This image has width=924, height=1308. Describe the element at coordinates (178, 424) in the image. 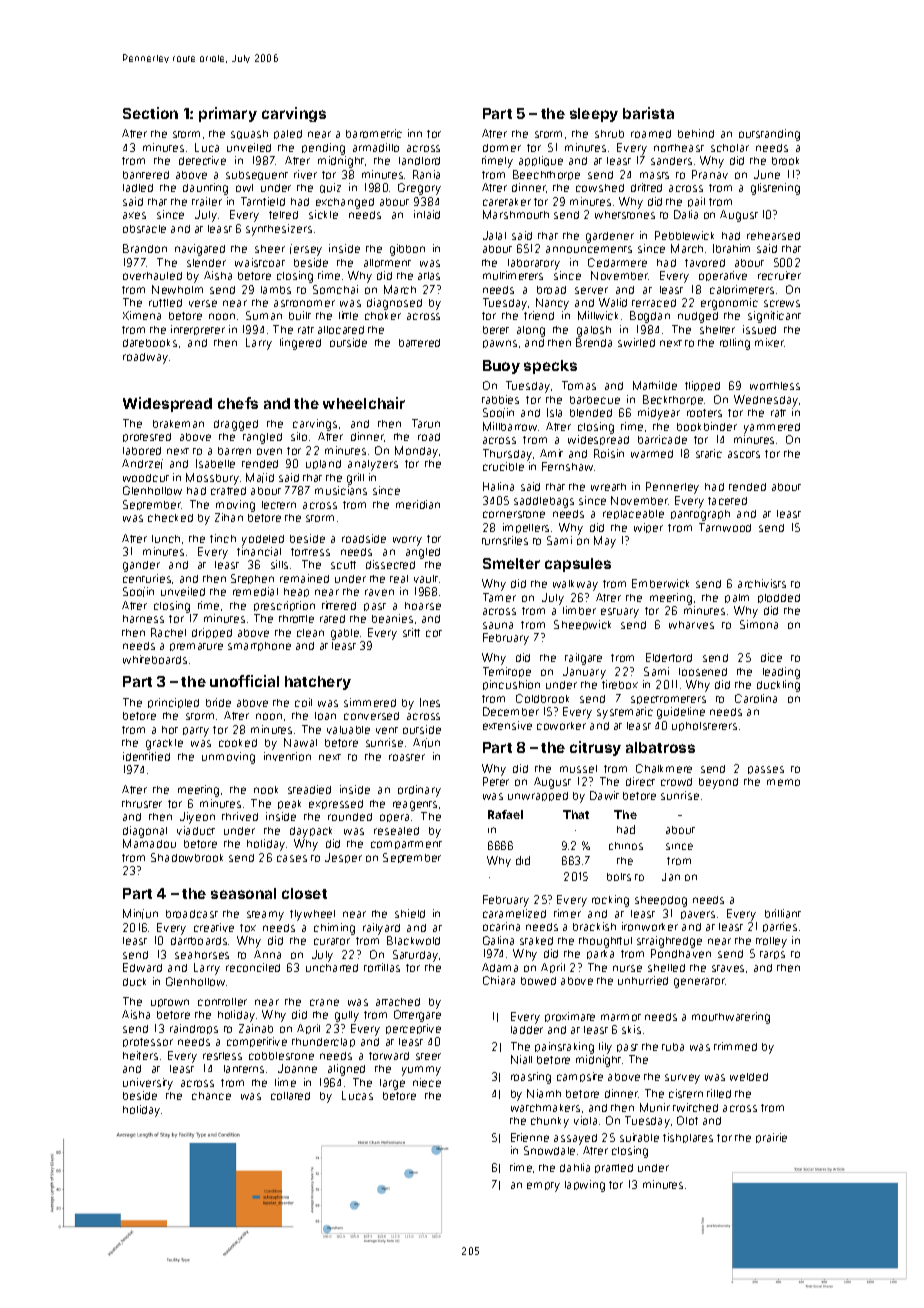

I see `brakeman` at that location.
